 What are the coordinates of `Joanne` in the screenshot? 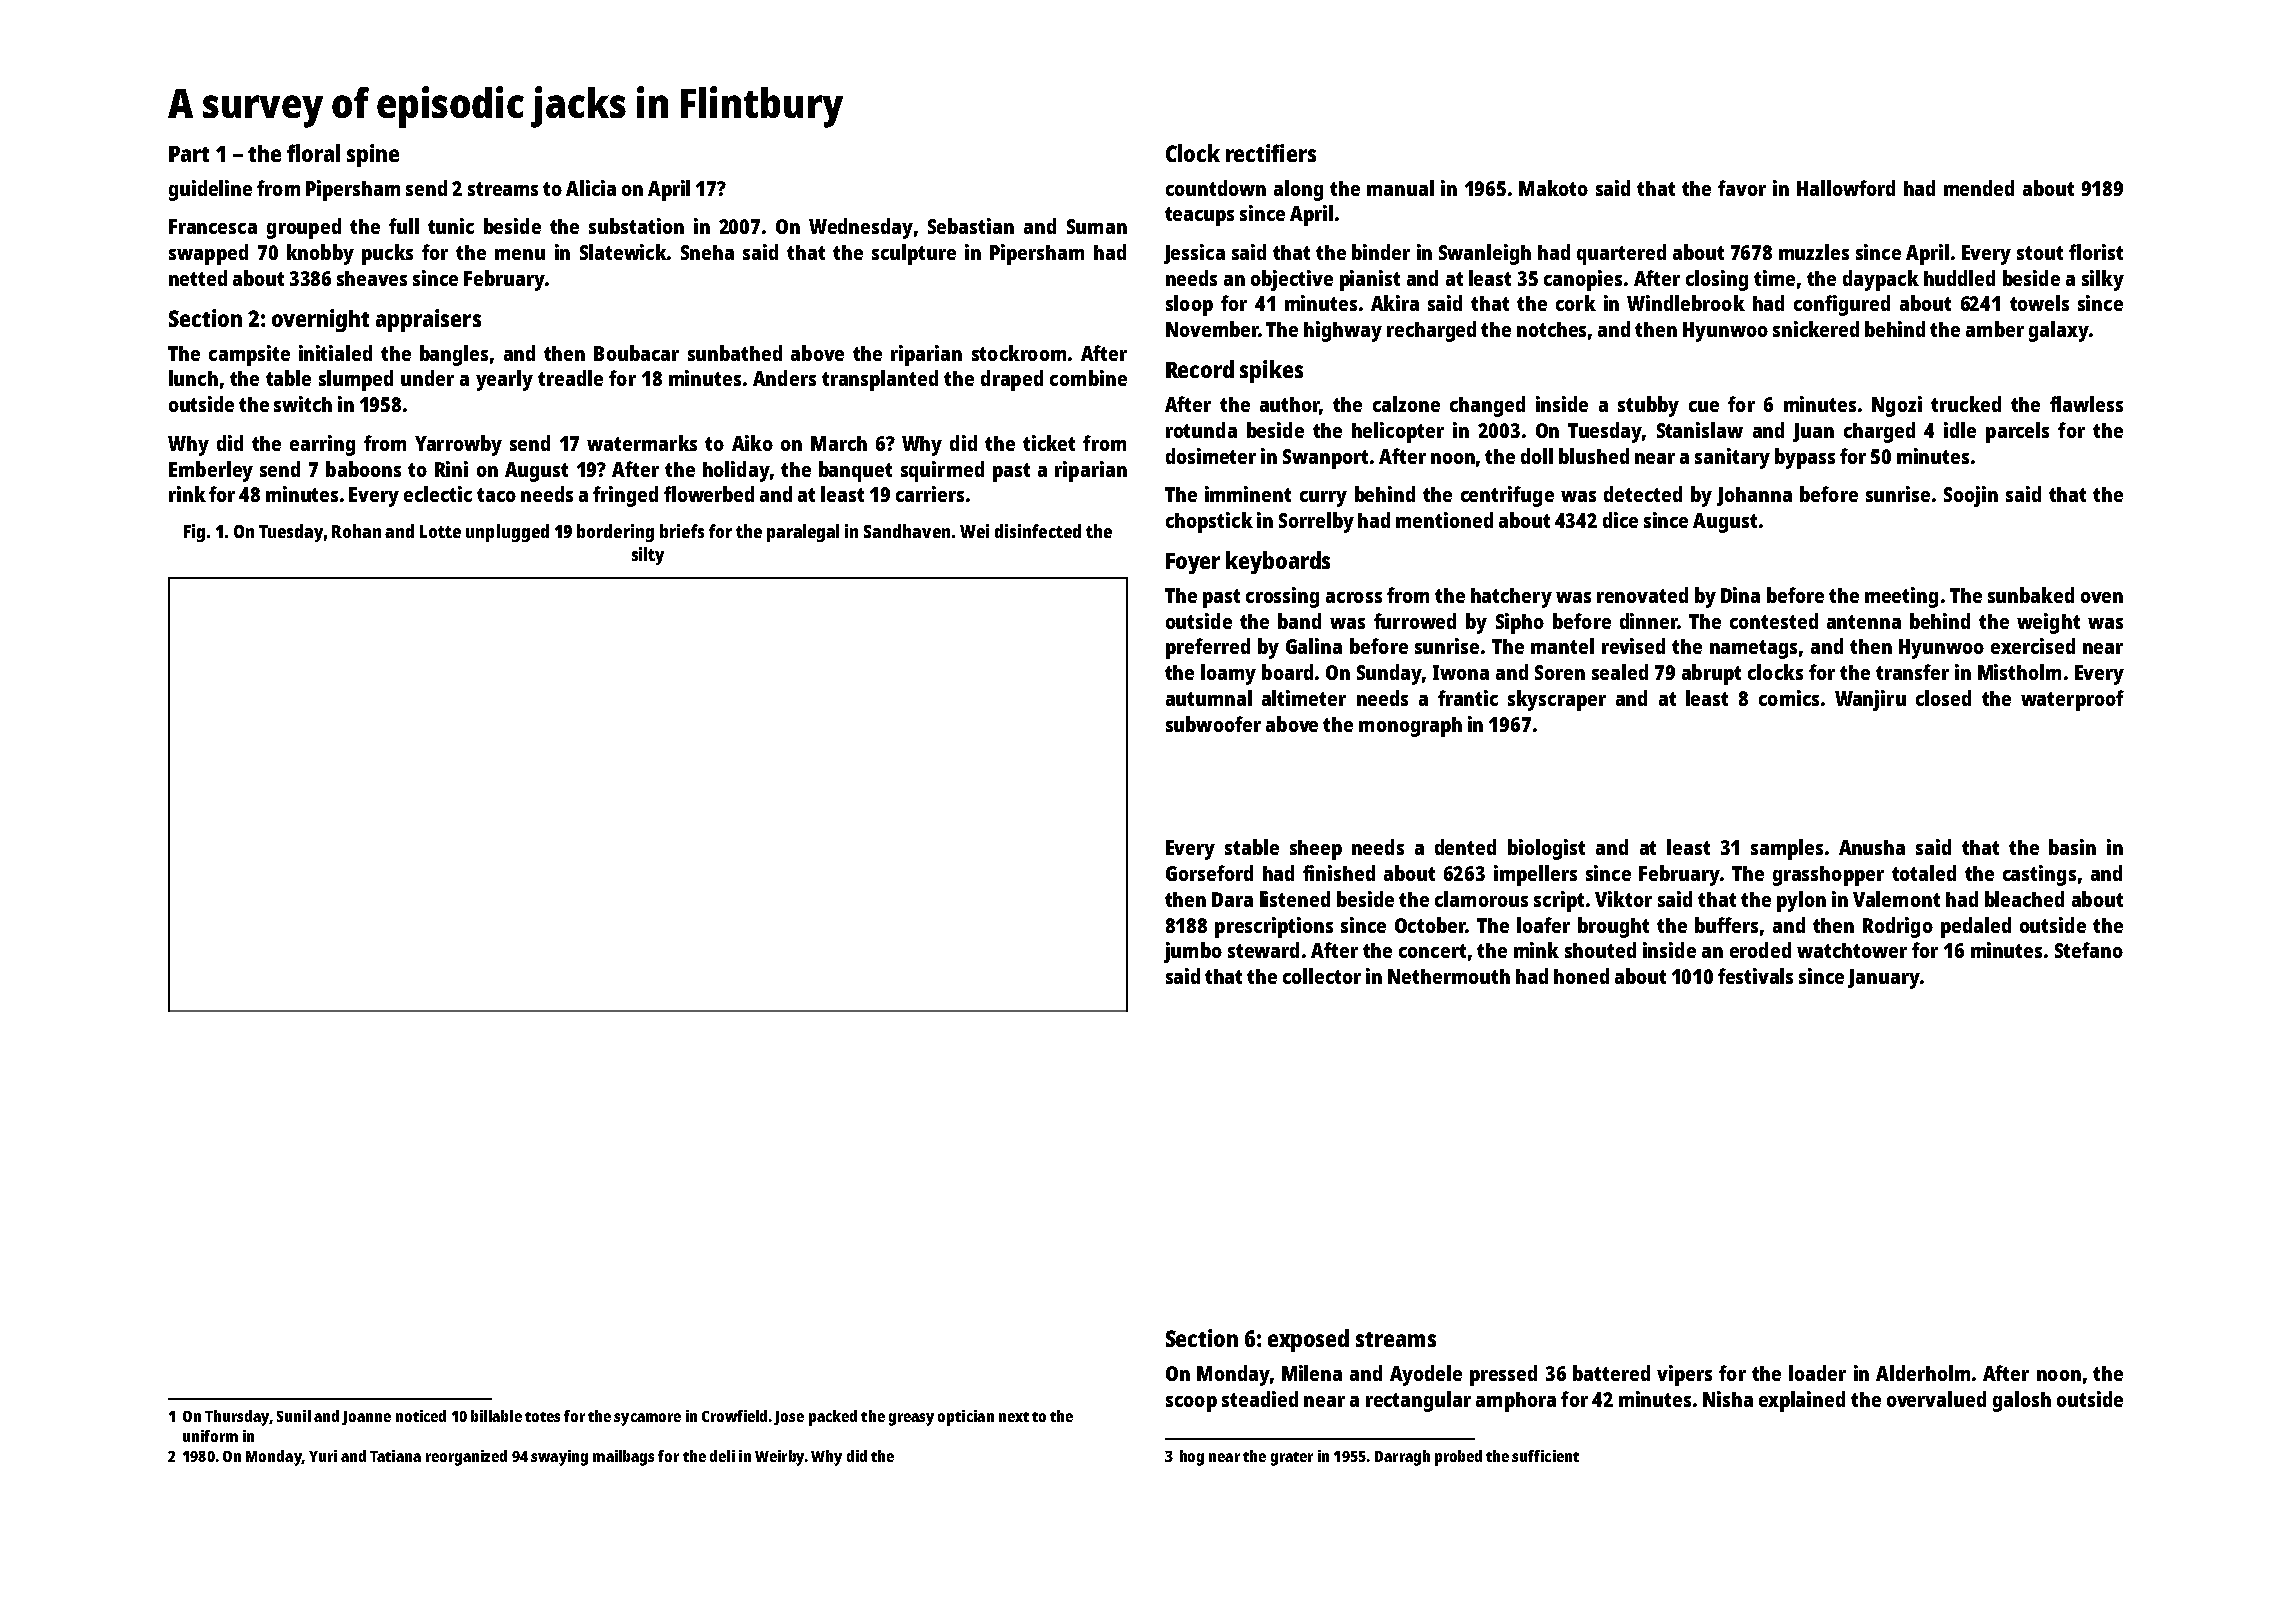 It's located at (366, 1418).
